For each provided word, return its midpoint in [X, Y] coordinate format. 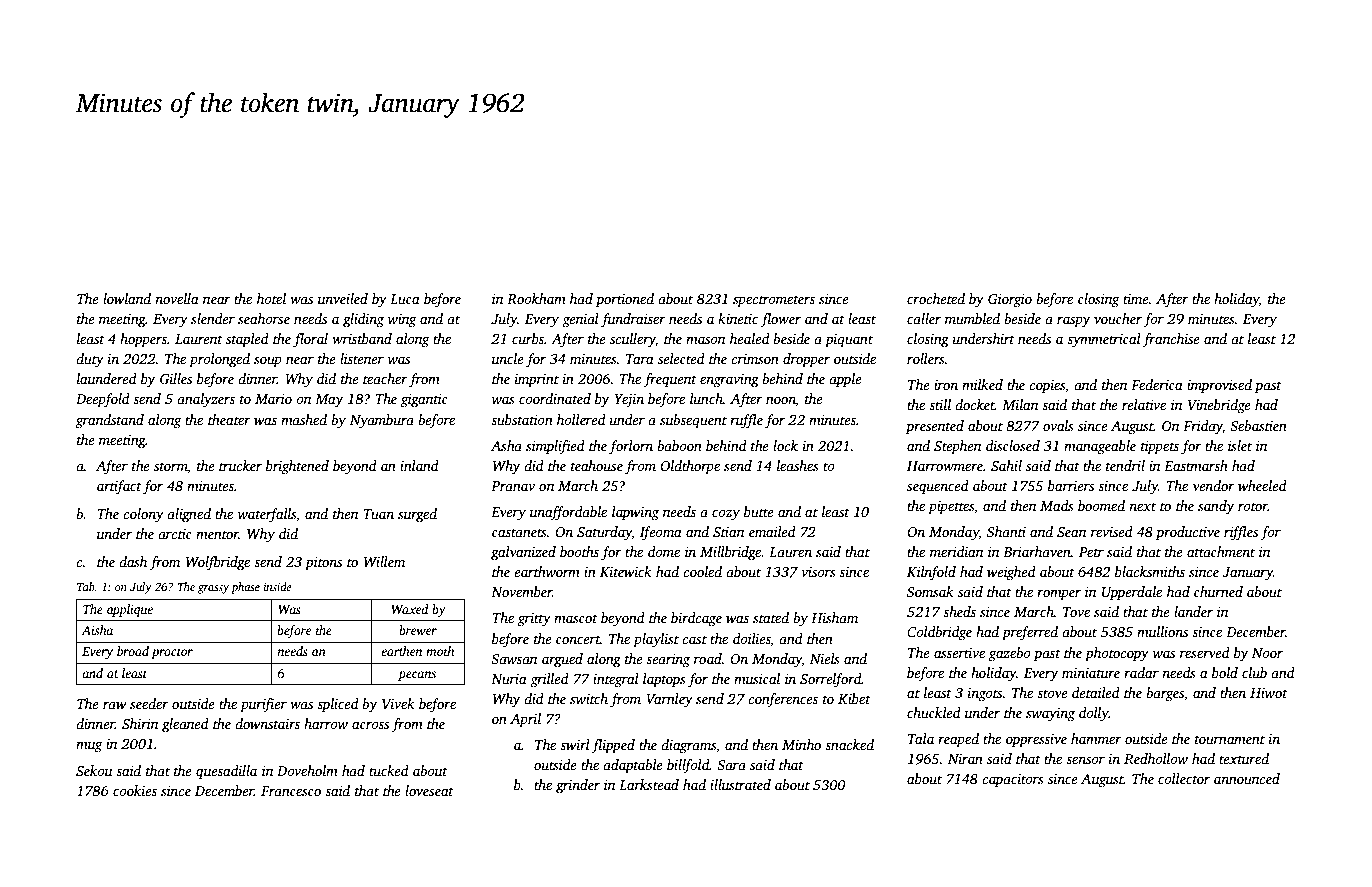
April [525, 720]
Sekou [94, 770]
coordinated [555, 398]
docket [975, 404]
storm [171, 466]
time [1136, 299]
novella [177, 298]
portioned [625, 300]
